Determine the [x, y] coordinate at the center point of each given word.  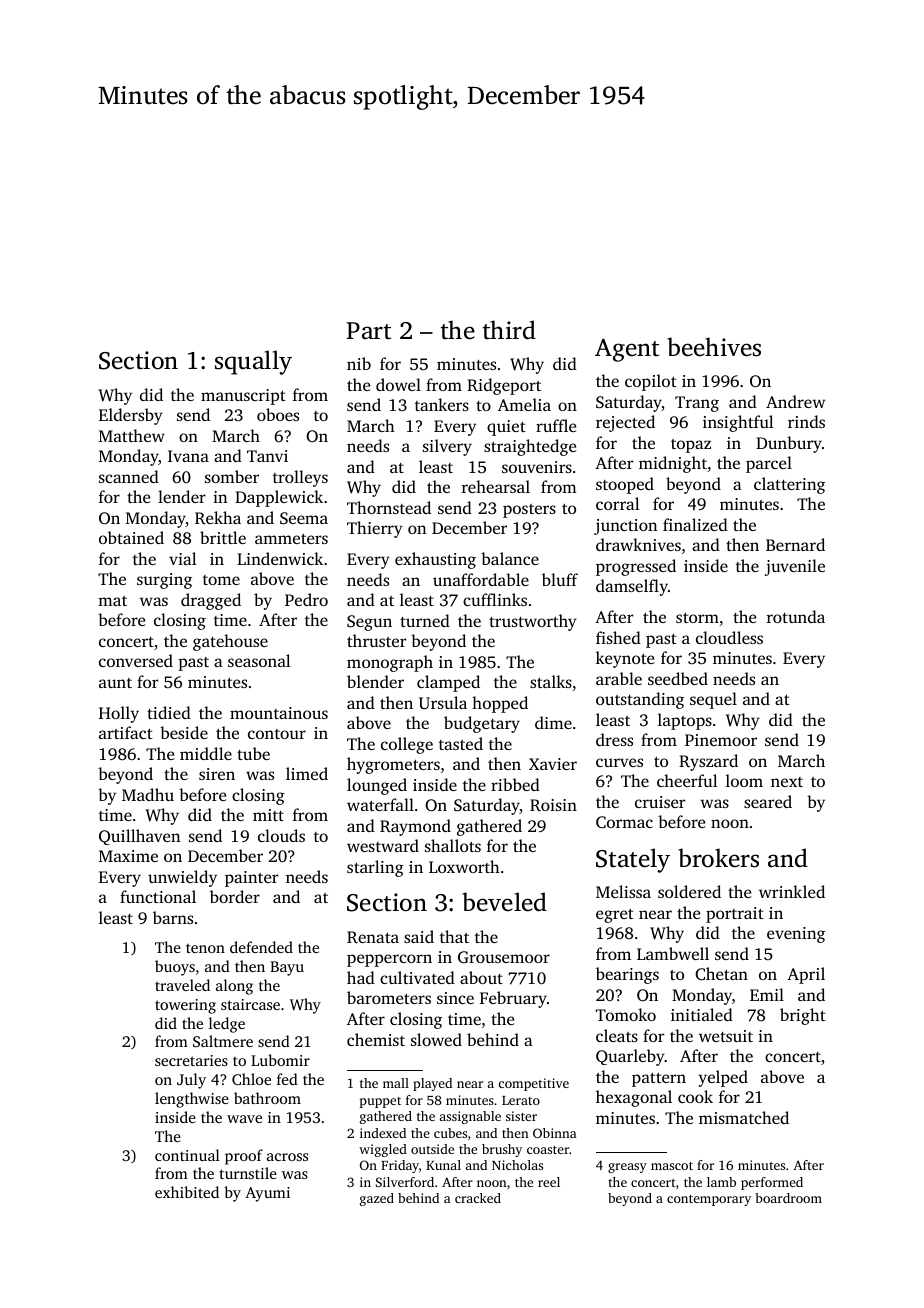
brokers [718, 858]
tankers [442, 404]
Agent [627, 350]
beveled [504, 902]
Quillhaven [139, 837]
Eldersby [131, 416]
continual [187, 1155]
